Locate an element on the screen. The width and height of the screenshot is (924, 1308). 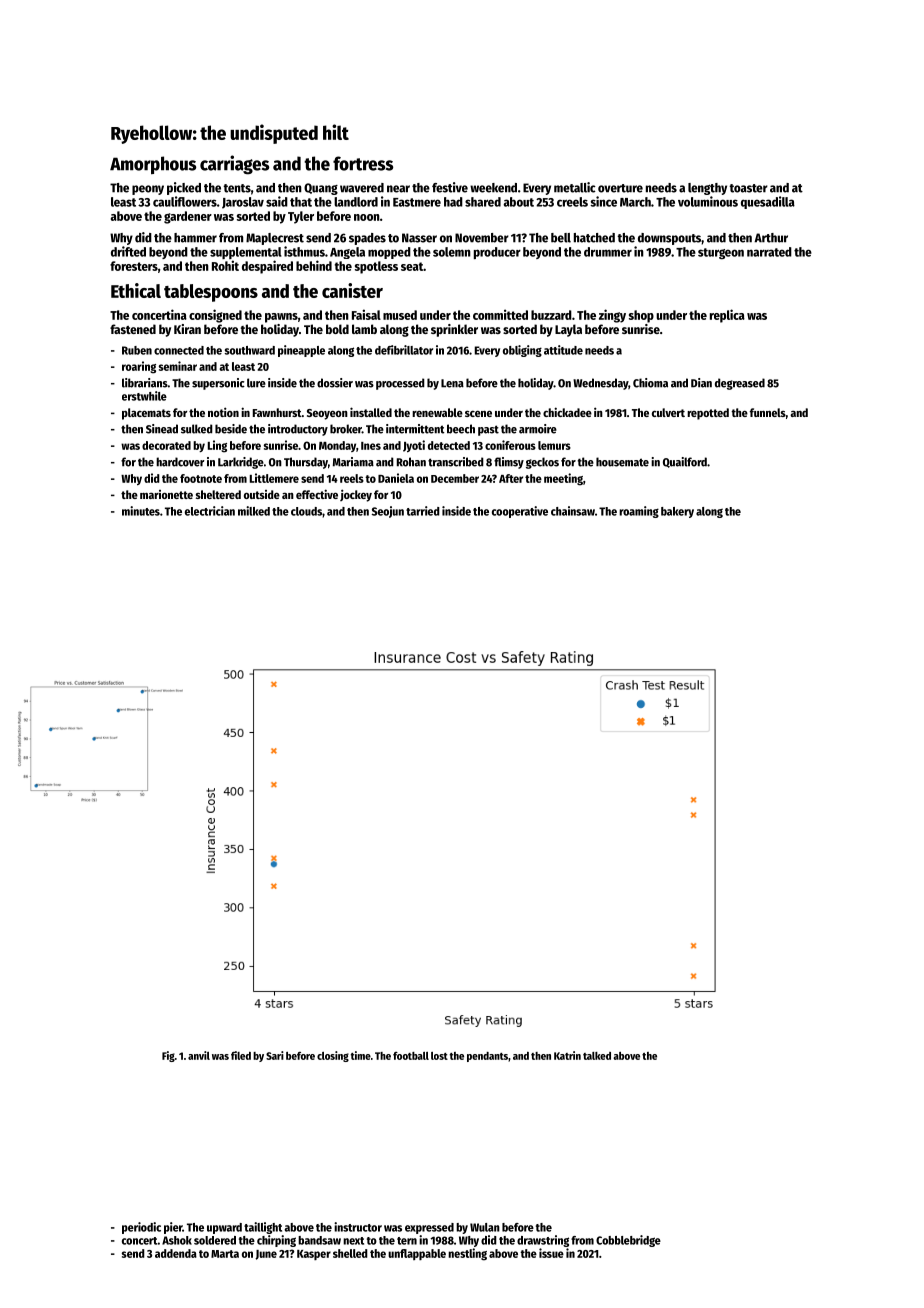
bakery is located at coordinates (677, 512).
